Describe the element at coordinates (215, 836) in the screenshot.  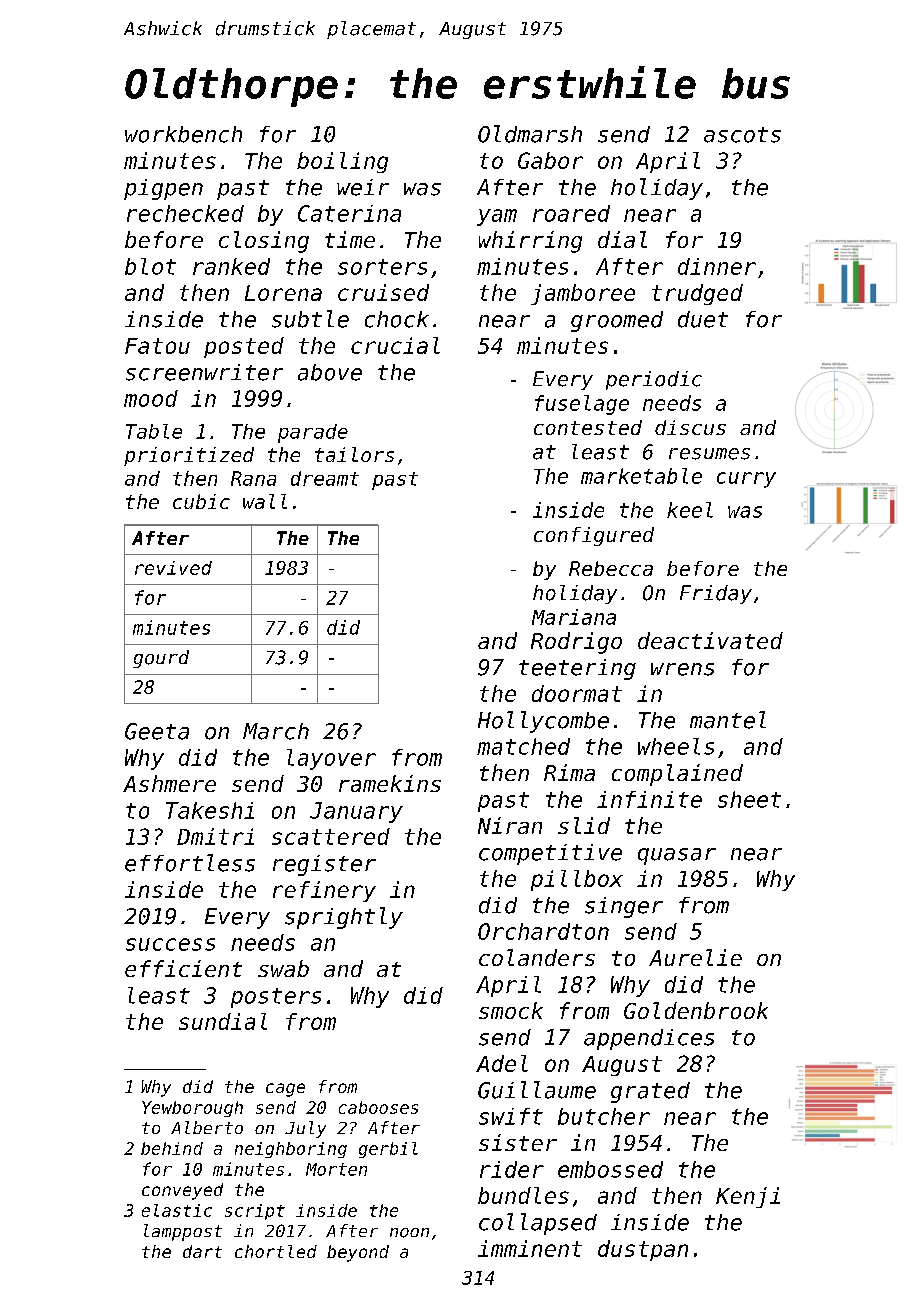
I see `Dmitri` at that location.
